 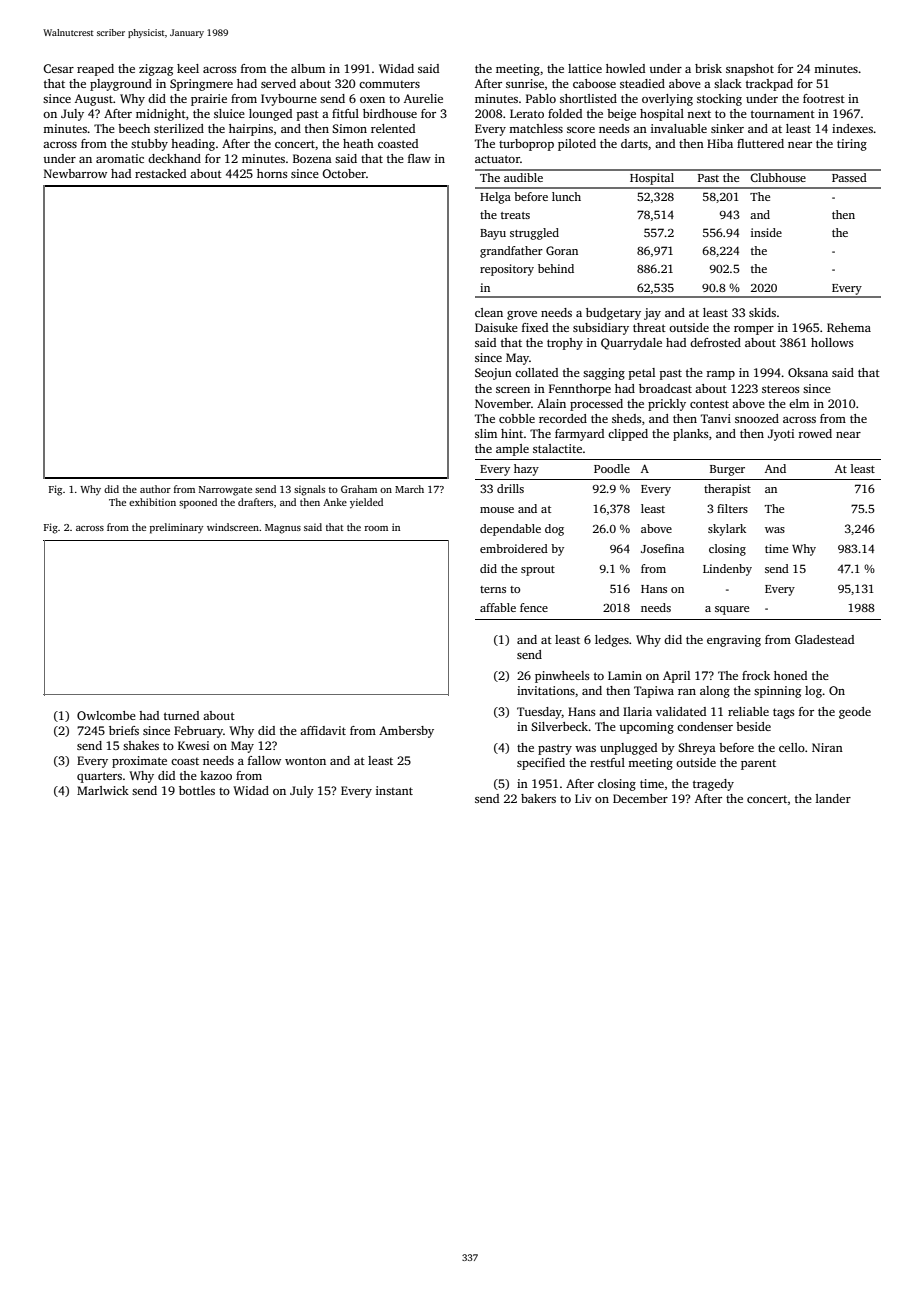 What do you see at coordinates (193, 145) in the screenshot?
I see `heading` at bounding box center [193, 145].
